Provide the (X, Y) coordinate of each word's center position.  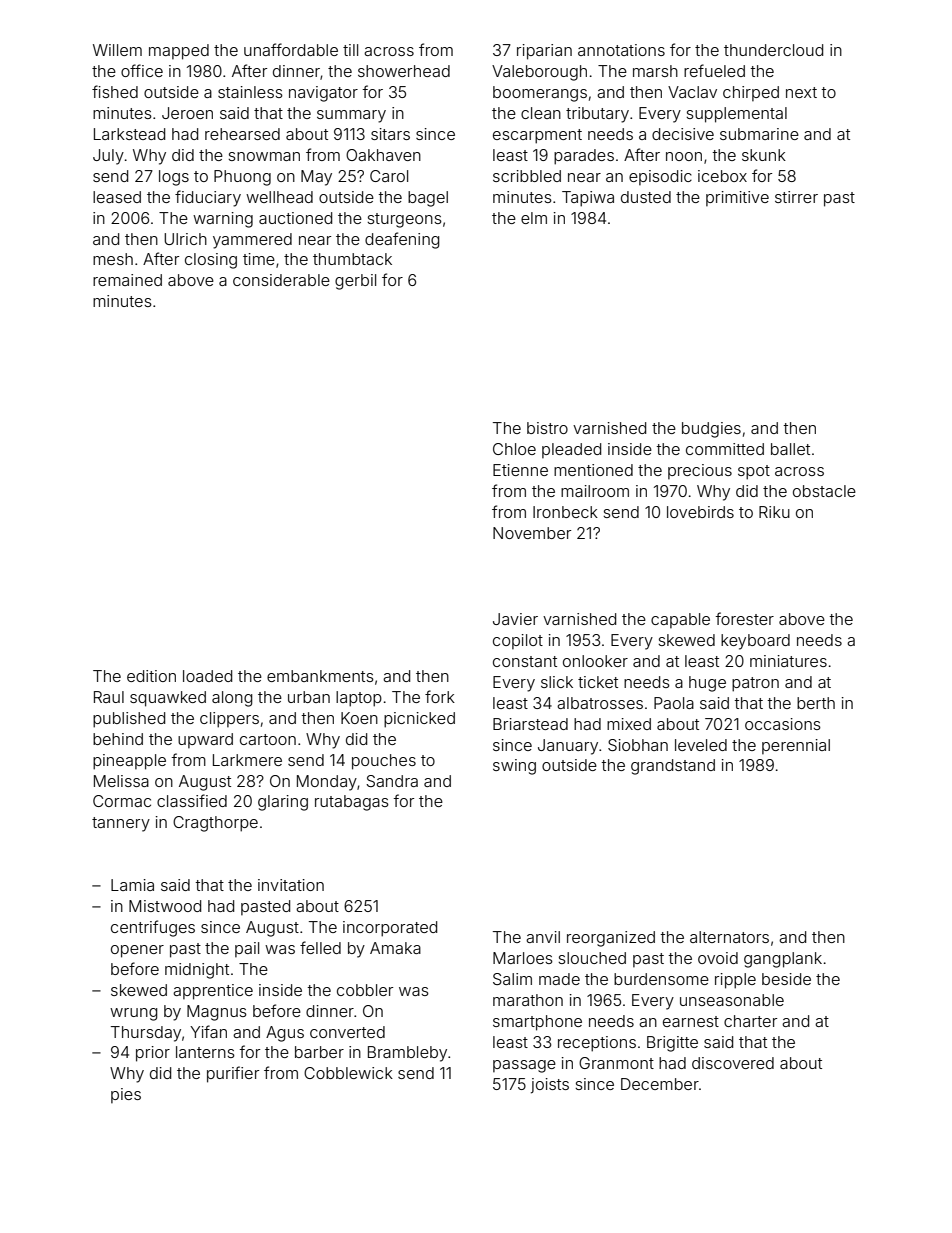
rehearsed (242, 134)
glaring (283, 803)
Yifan (208, 1031)
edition (151, 676)
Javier (515, 619)
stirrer (796, 197)
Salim (512, 979)
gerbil (355, 282)
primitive (737, 198)
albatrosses (600, 703)
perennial (796, 746)
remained (127, 280)
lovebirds (700, 512)
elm (534, 218)
